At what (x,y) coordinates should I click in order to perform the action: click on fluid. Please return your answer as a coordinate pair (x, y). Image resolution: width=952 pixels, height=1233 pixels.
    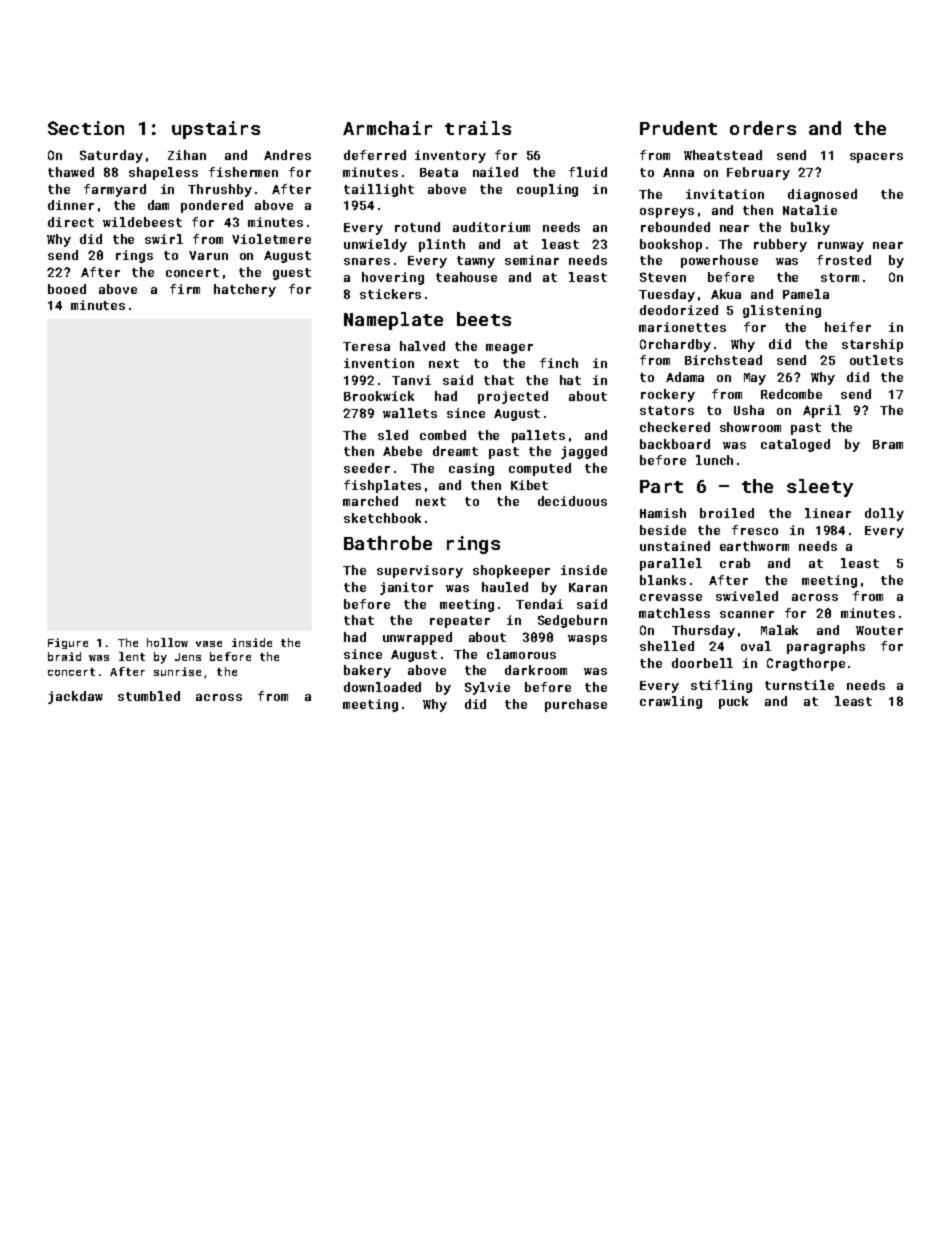
    Looking at the image, I should click on (588, 172).
